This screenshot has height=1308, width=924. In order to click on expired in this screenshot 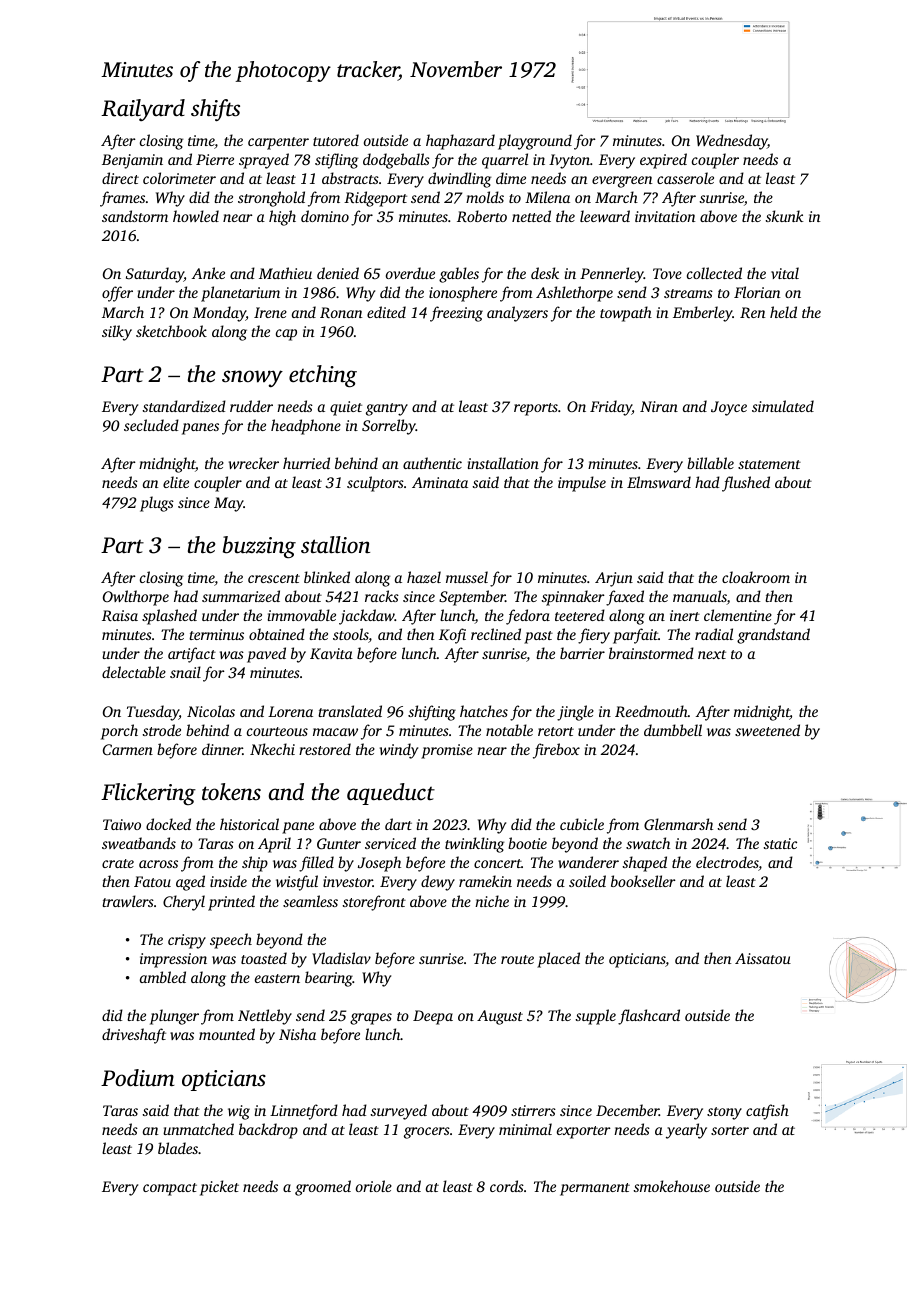, I will do `click(663, 161)`.
